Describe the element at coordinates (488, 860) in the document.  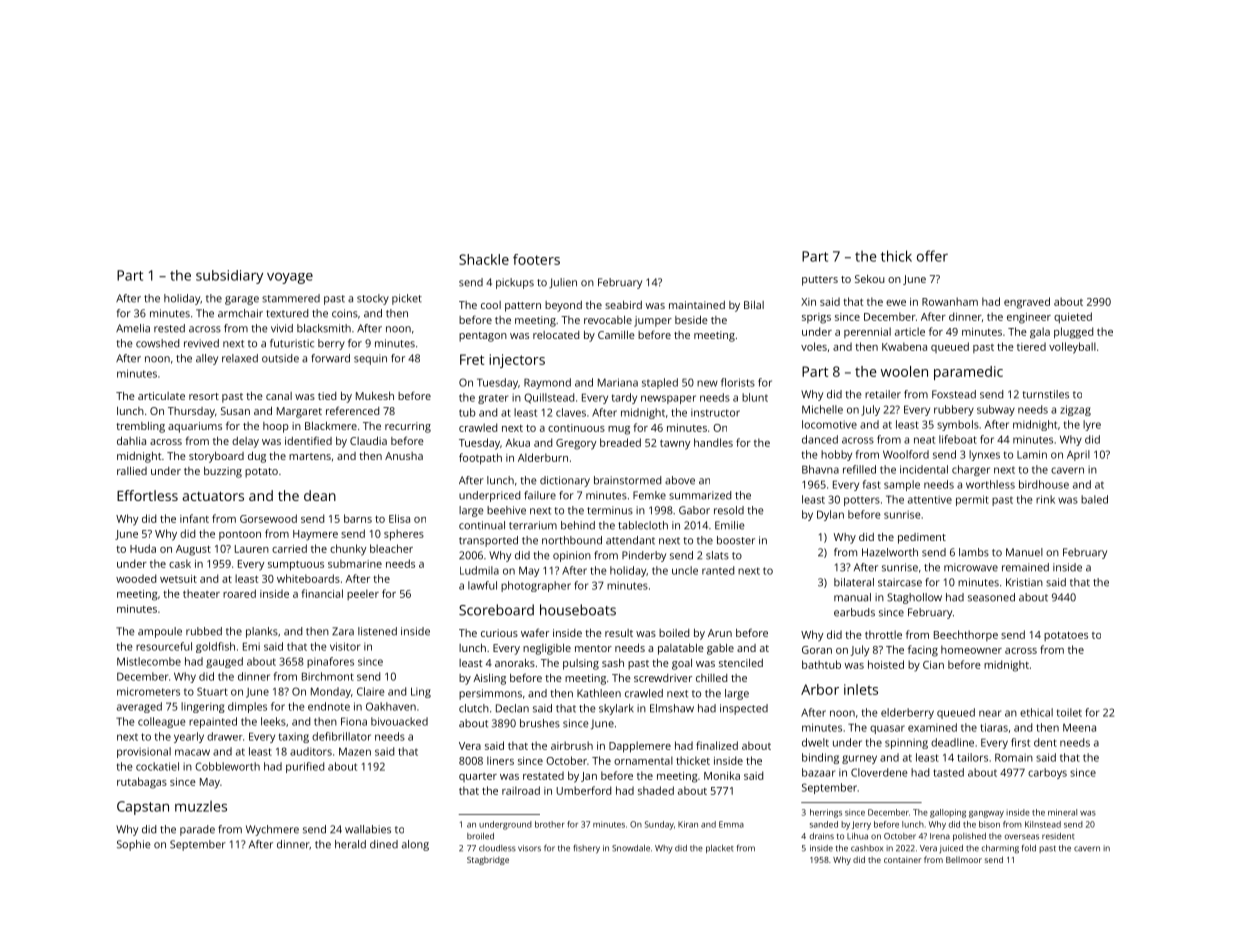
I see `Stagbridge` at that location.
